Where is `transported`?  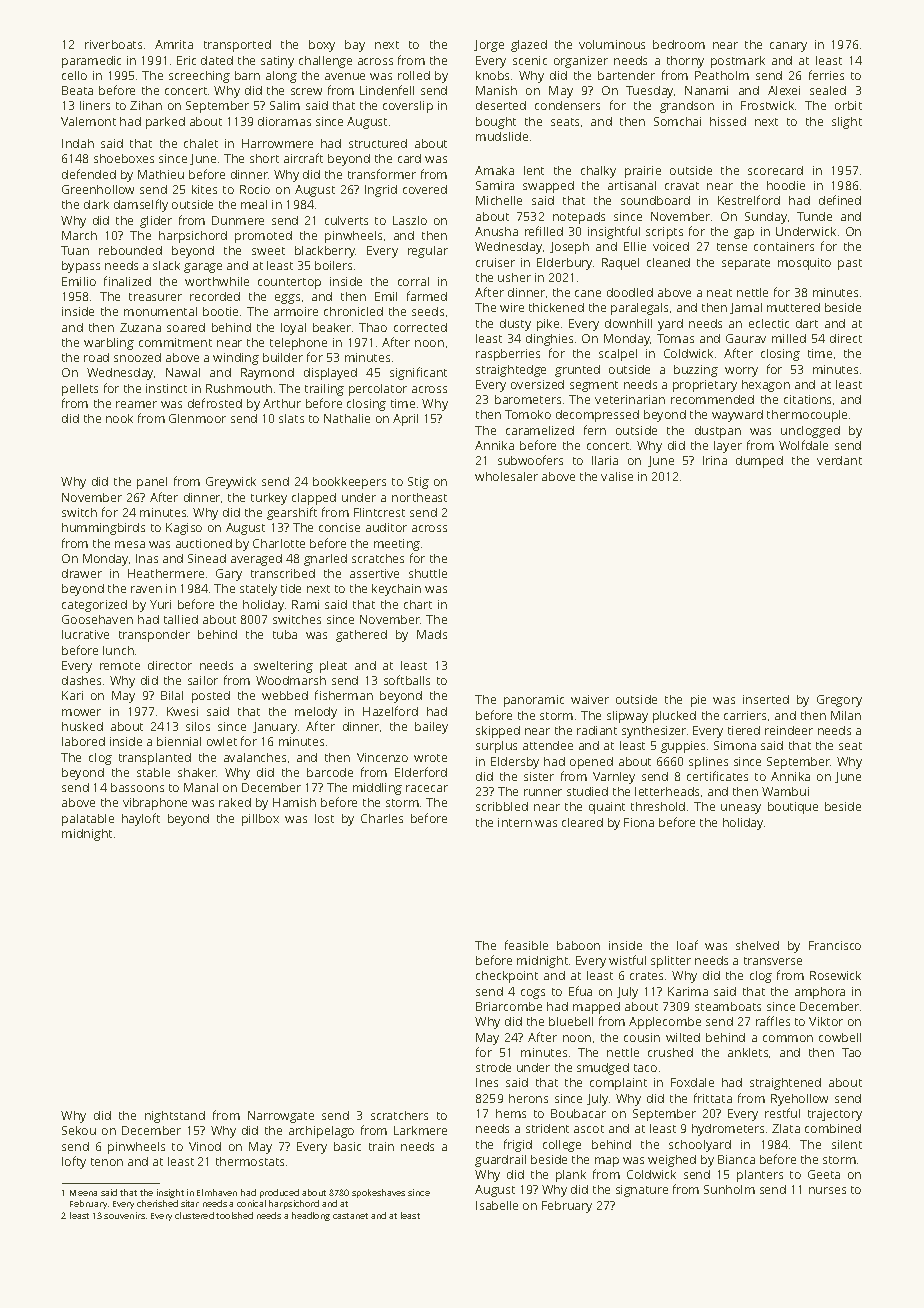 transported is located at coordinates (237, 46).
